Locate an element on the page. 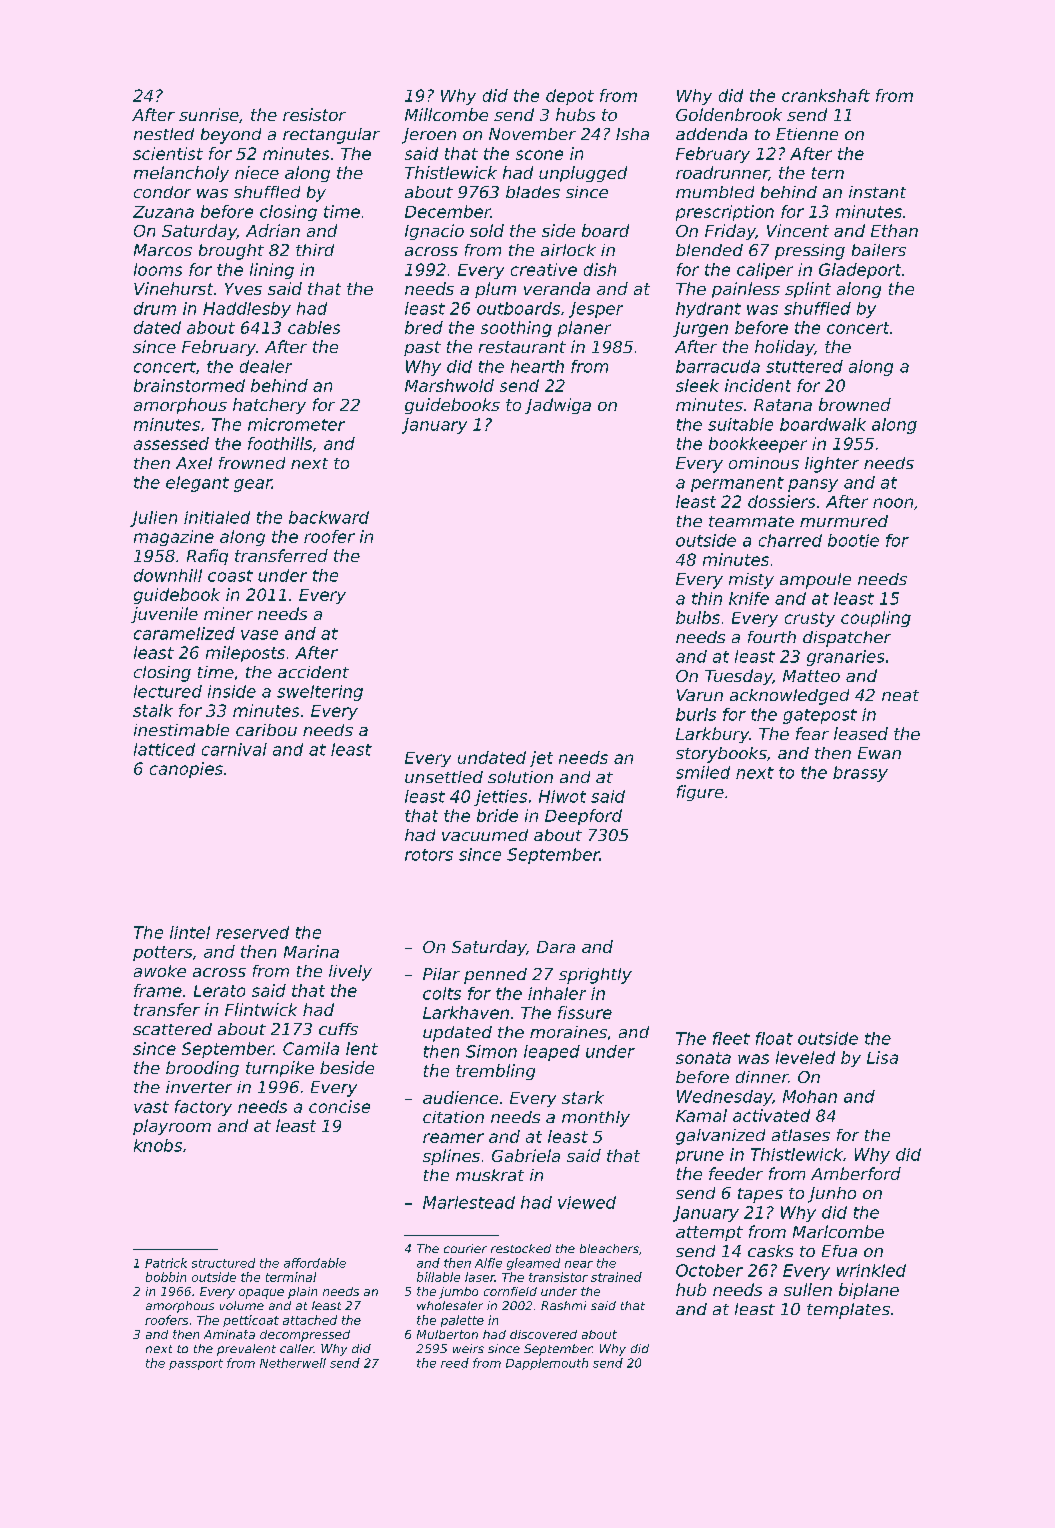 This page has width=1055, height=1528. stark is located at coordinates (583, 1097).
